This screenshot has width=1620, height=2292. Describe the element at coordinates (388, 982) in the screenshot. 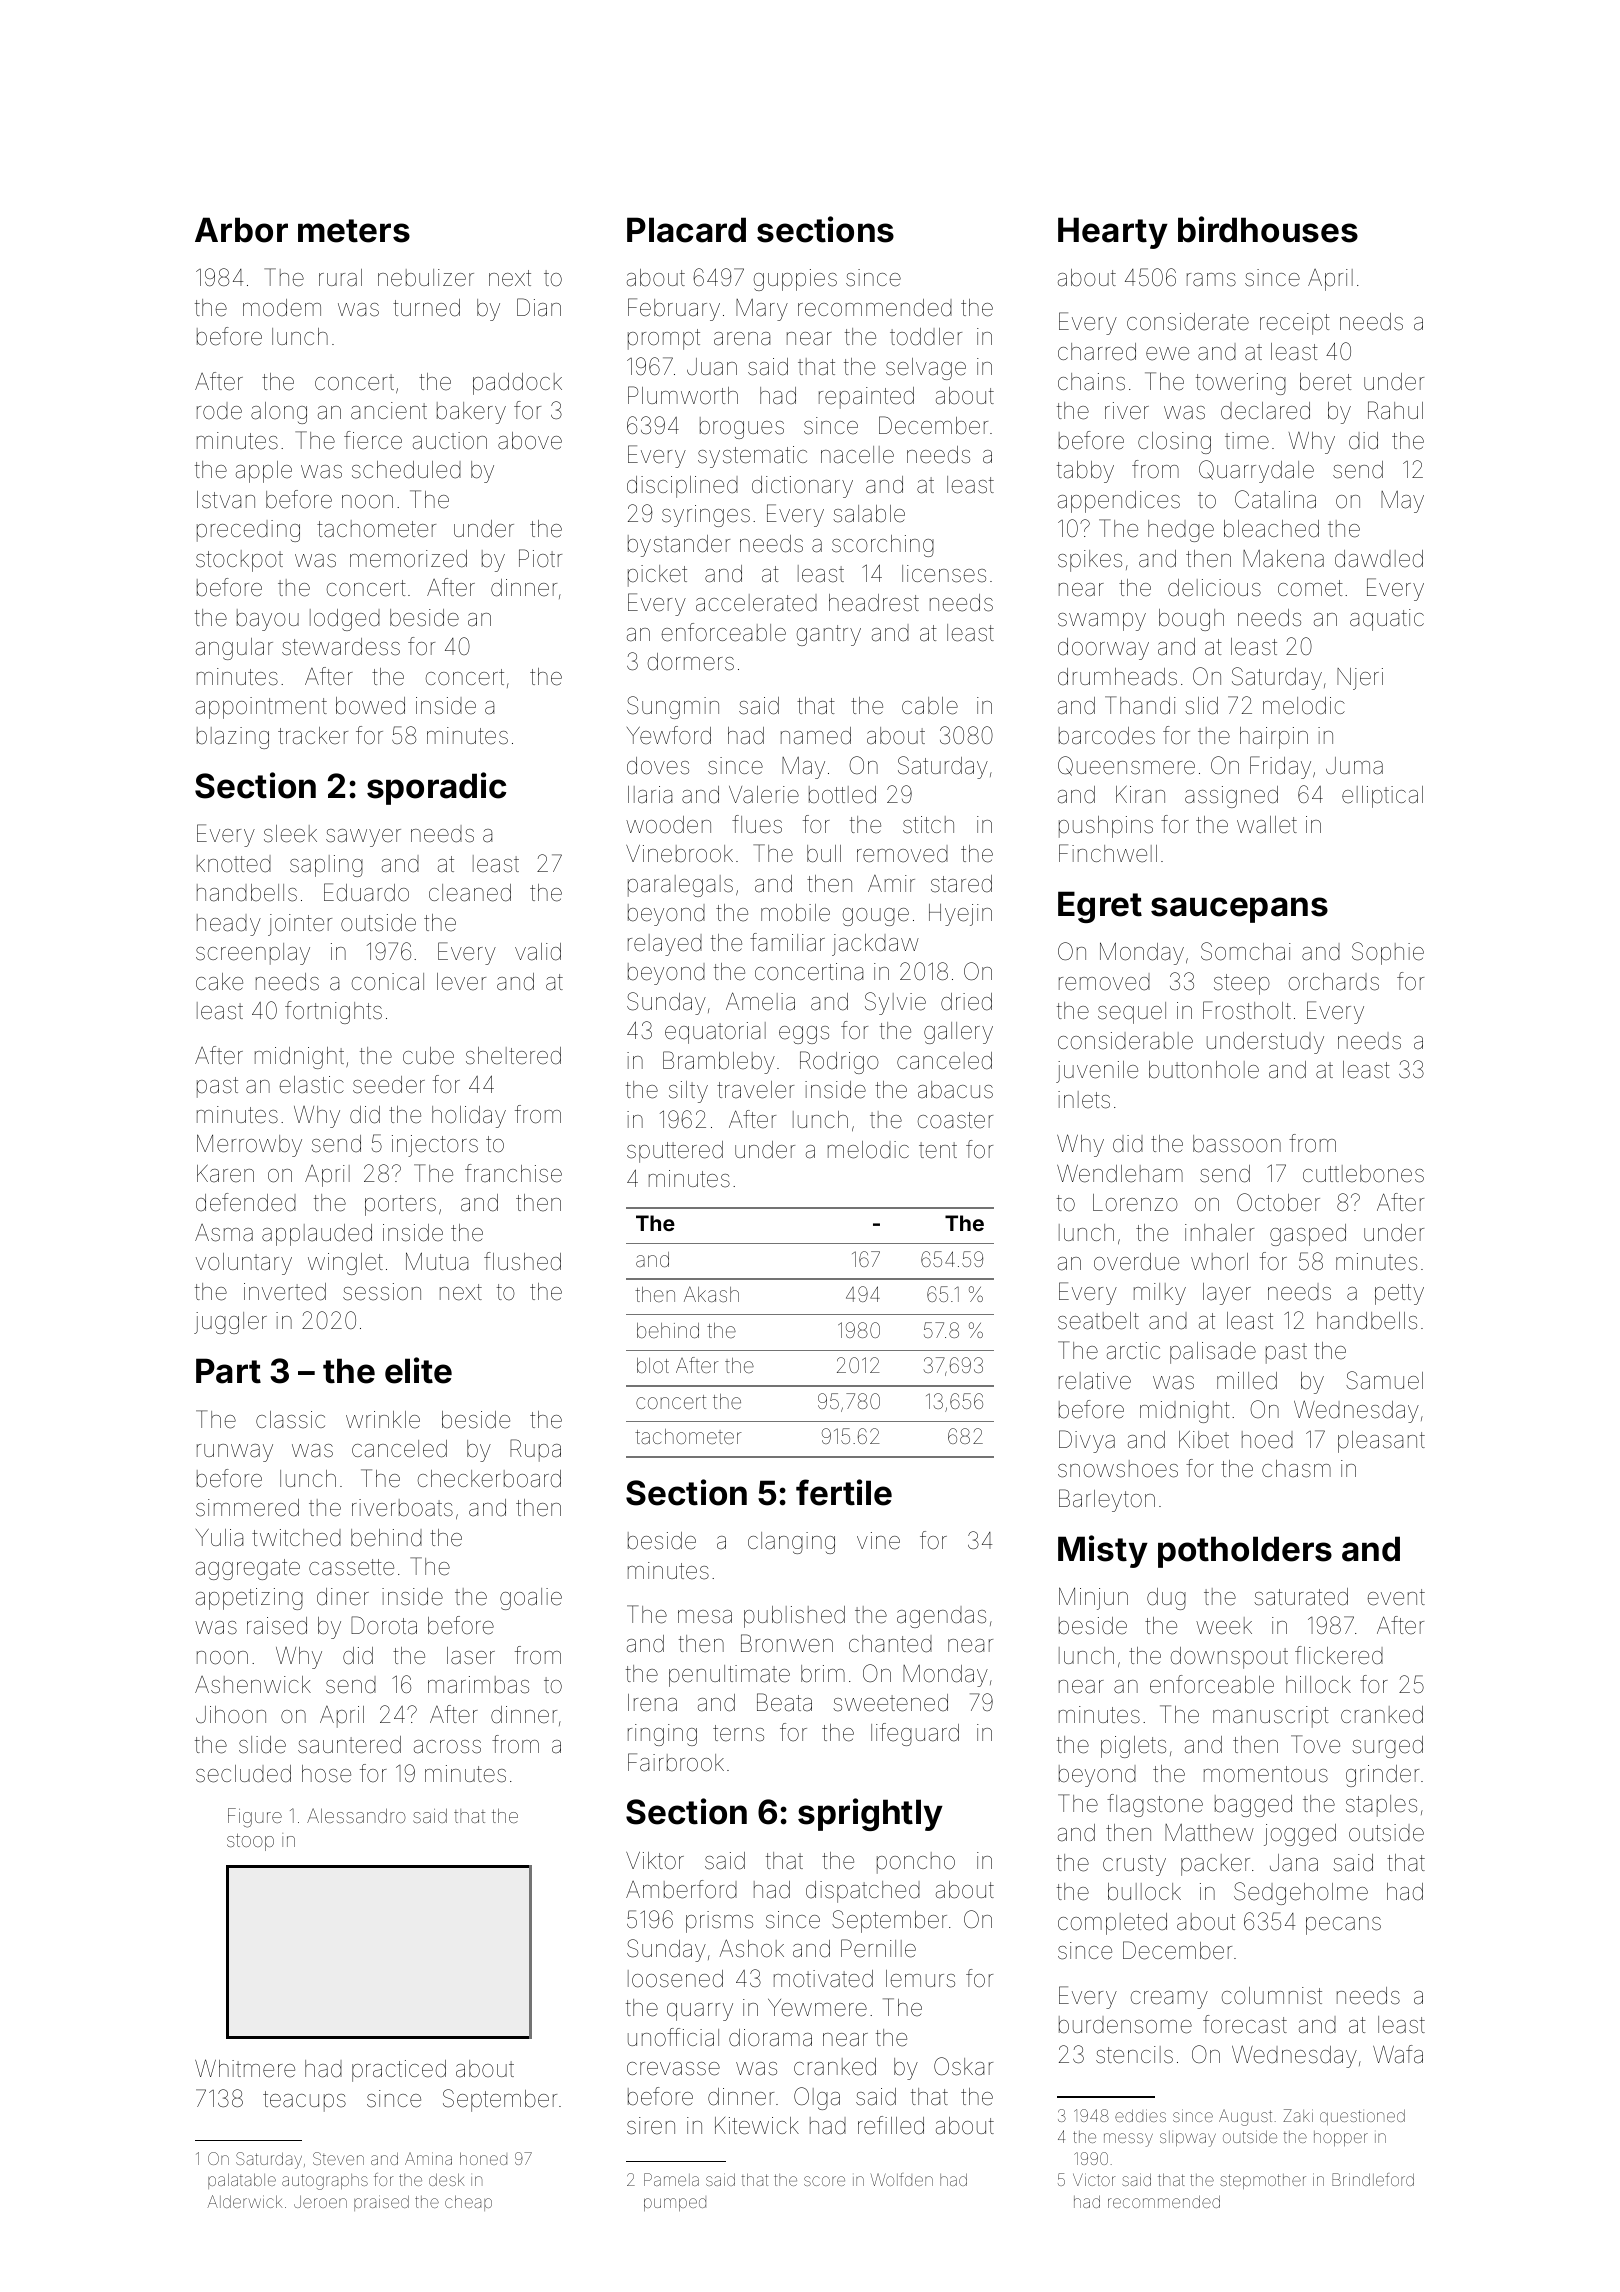

I see `conical` at that location.
